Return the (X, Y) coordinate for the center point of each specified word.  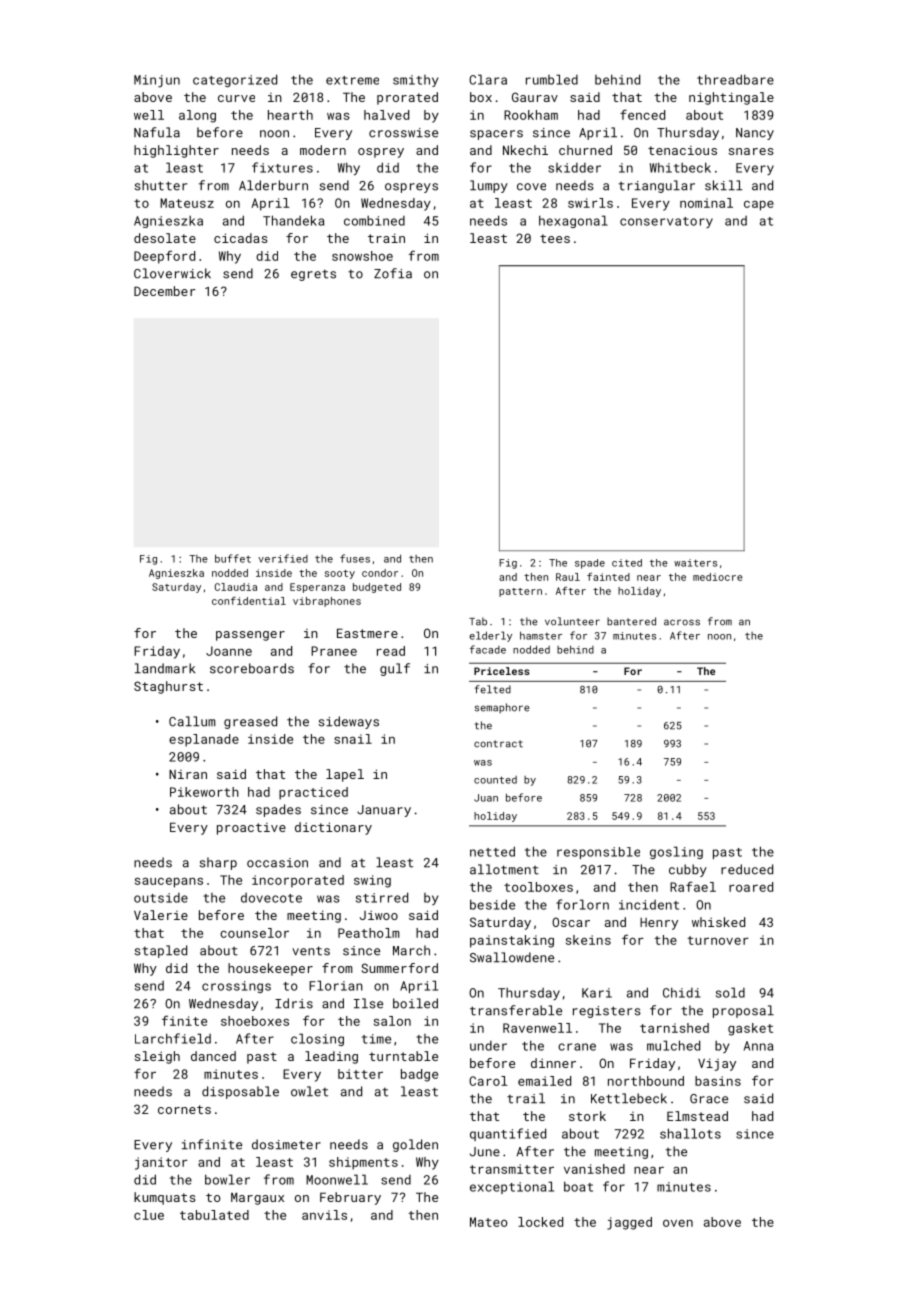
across (682, 622)
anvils (324, 1215)
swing (372, 881)
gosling (676, 852)
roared (751, 887)
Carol (488, 1081)
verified (283, 558)
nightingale (731, 98)
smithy (415, 81)
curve (236, 98)
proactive (251, 829)
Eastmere (367, 633)
